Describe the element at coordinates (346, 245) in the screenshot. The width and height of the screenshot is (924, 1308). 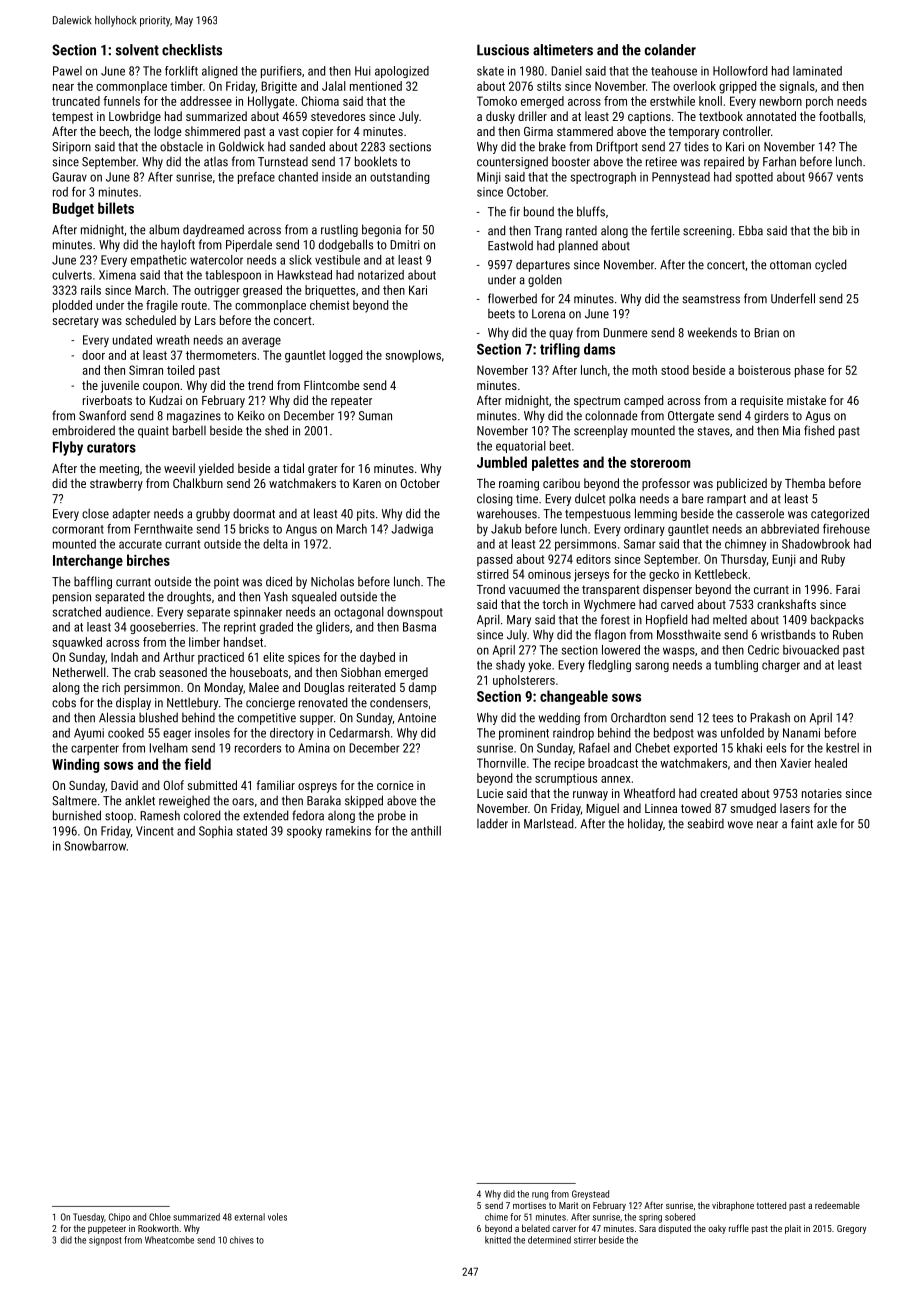
I see `dodgeballs` at that location.
